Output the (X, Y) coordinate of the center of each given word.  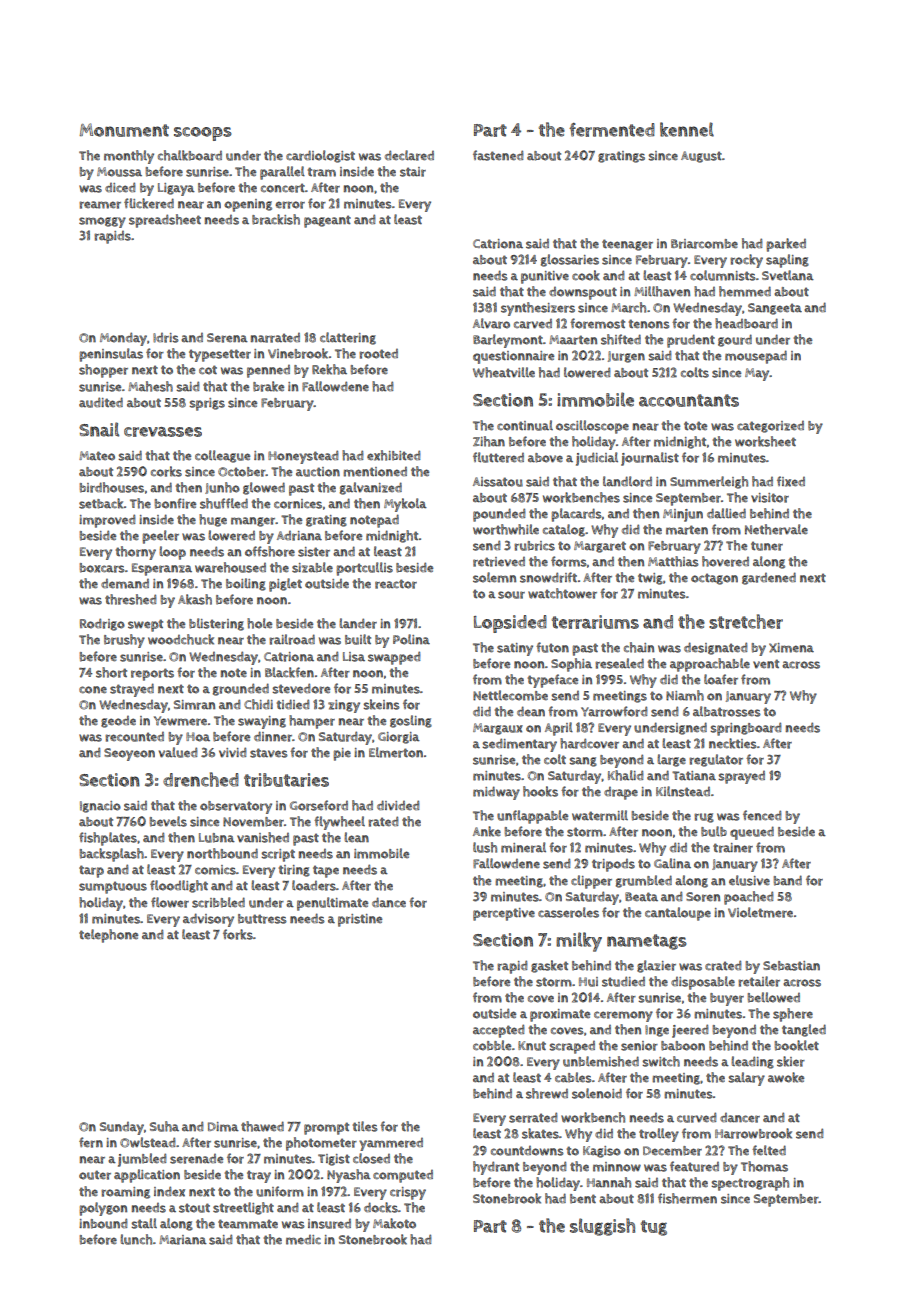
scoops (203, 134)
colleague (222, 456)
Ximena (791, 648)
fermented (612, 130)
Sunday (122, 1128)
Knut (532, 1046)
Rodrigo (102, 624)
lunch (136, 1239)
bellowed (774, 997)
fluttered (498, 457)
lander (358, 623)
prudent (691, 341)
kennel (687, 129)
